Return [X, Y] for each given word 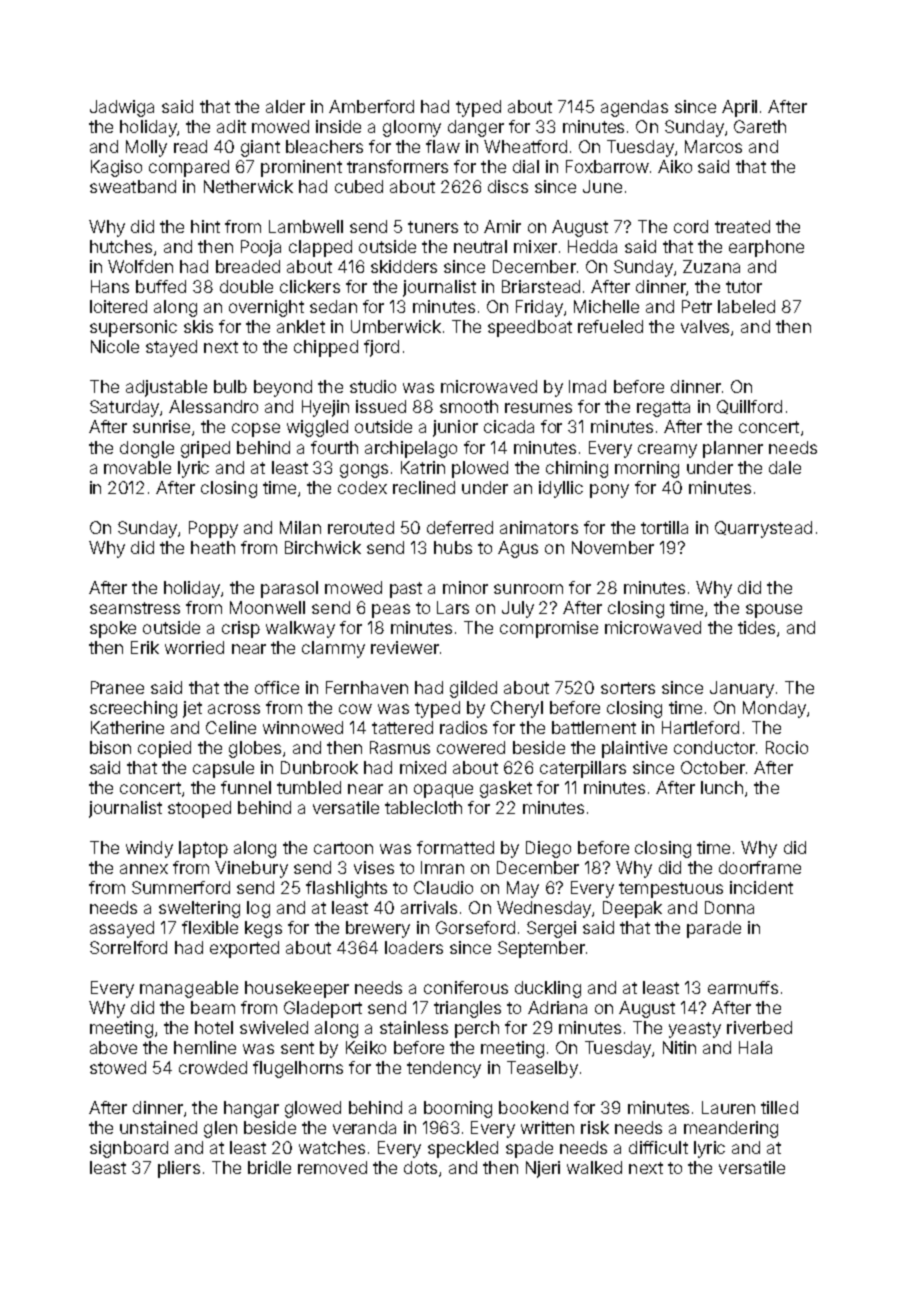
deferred [460, 527]
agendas [634, 108]
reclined [424, 487]
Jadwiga [122, 108]
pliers [179, 1169]
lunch [722, 787]
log [258, 909]
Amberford [371, 106]
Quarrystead [763, 529]
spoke [113, 629]
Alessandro [213, 406]
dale [785, 467]
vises [374, 867]
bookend [533, 1107]
